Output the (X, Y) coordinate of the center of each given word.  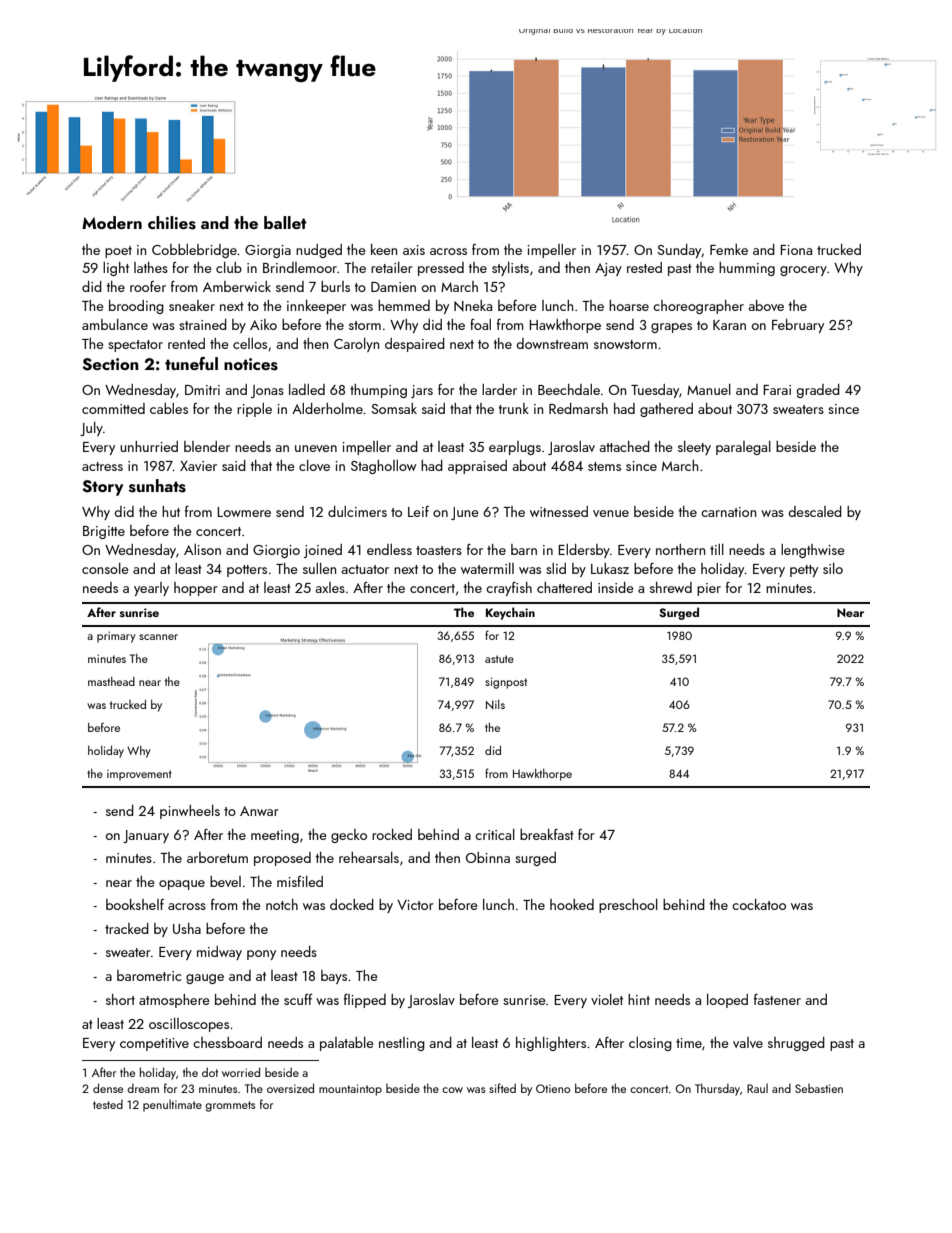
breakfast (547, 834)
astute (499, 659)
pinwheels (190, 812)
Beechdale (569, 389)
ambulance (115, 324)
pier (709, 589)
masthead (111, 681)
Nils (495, 704)
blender (207, 446)
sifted (502, 1088)
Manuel (709, 389)
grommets (230, 1106)
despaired (415, 345)
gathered (666, 410)
